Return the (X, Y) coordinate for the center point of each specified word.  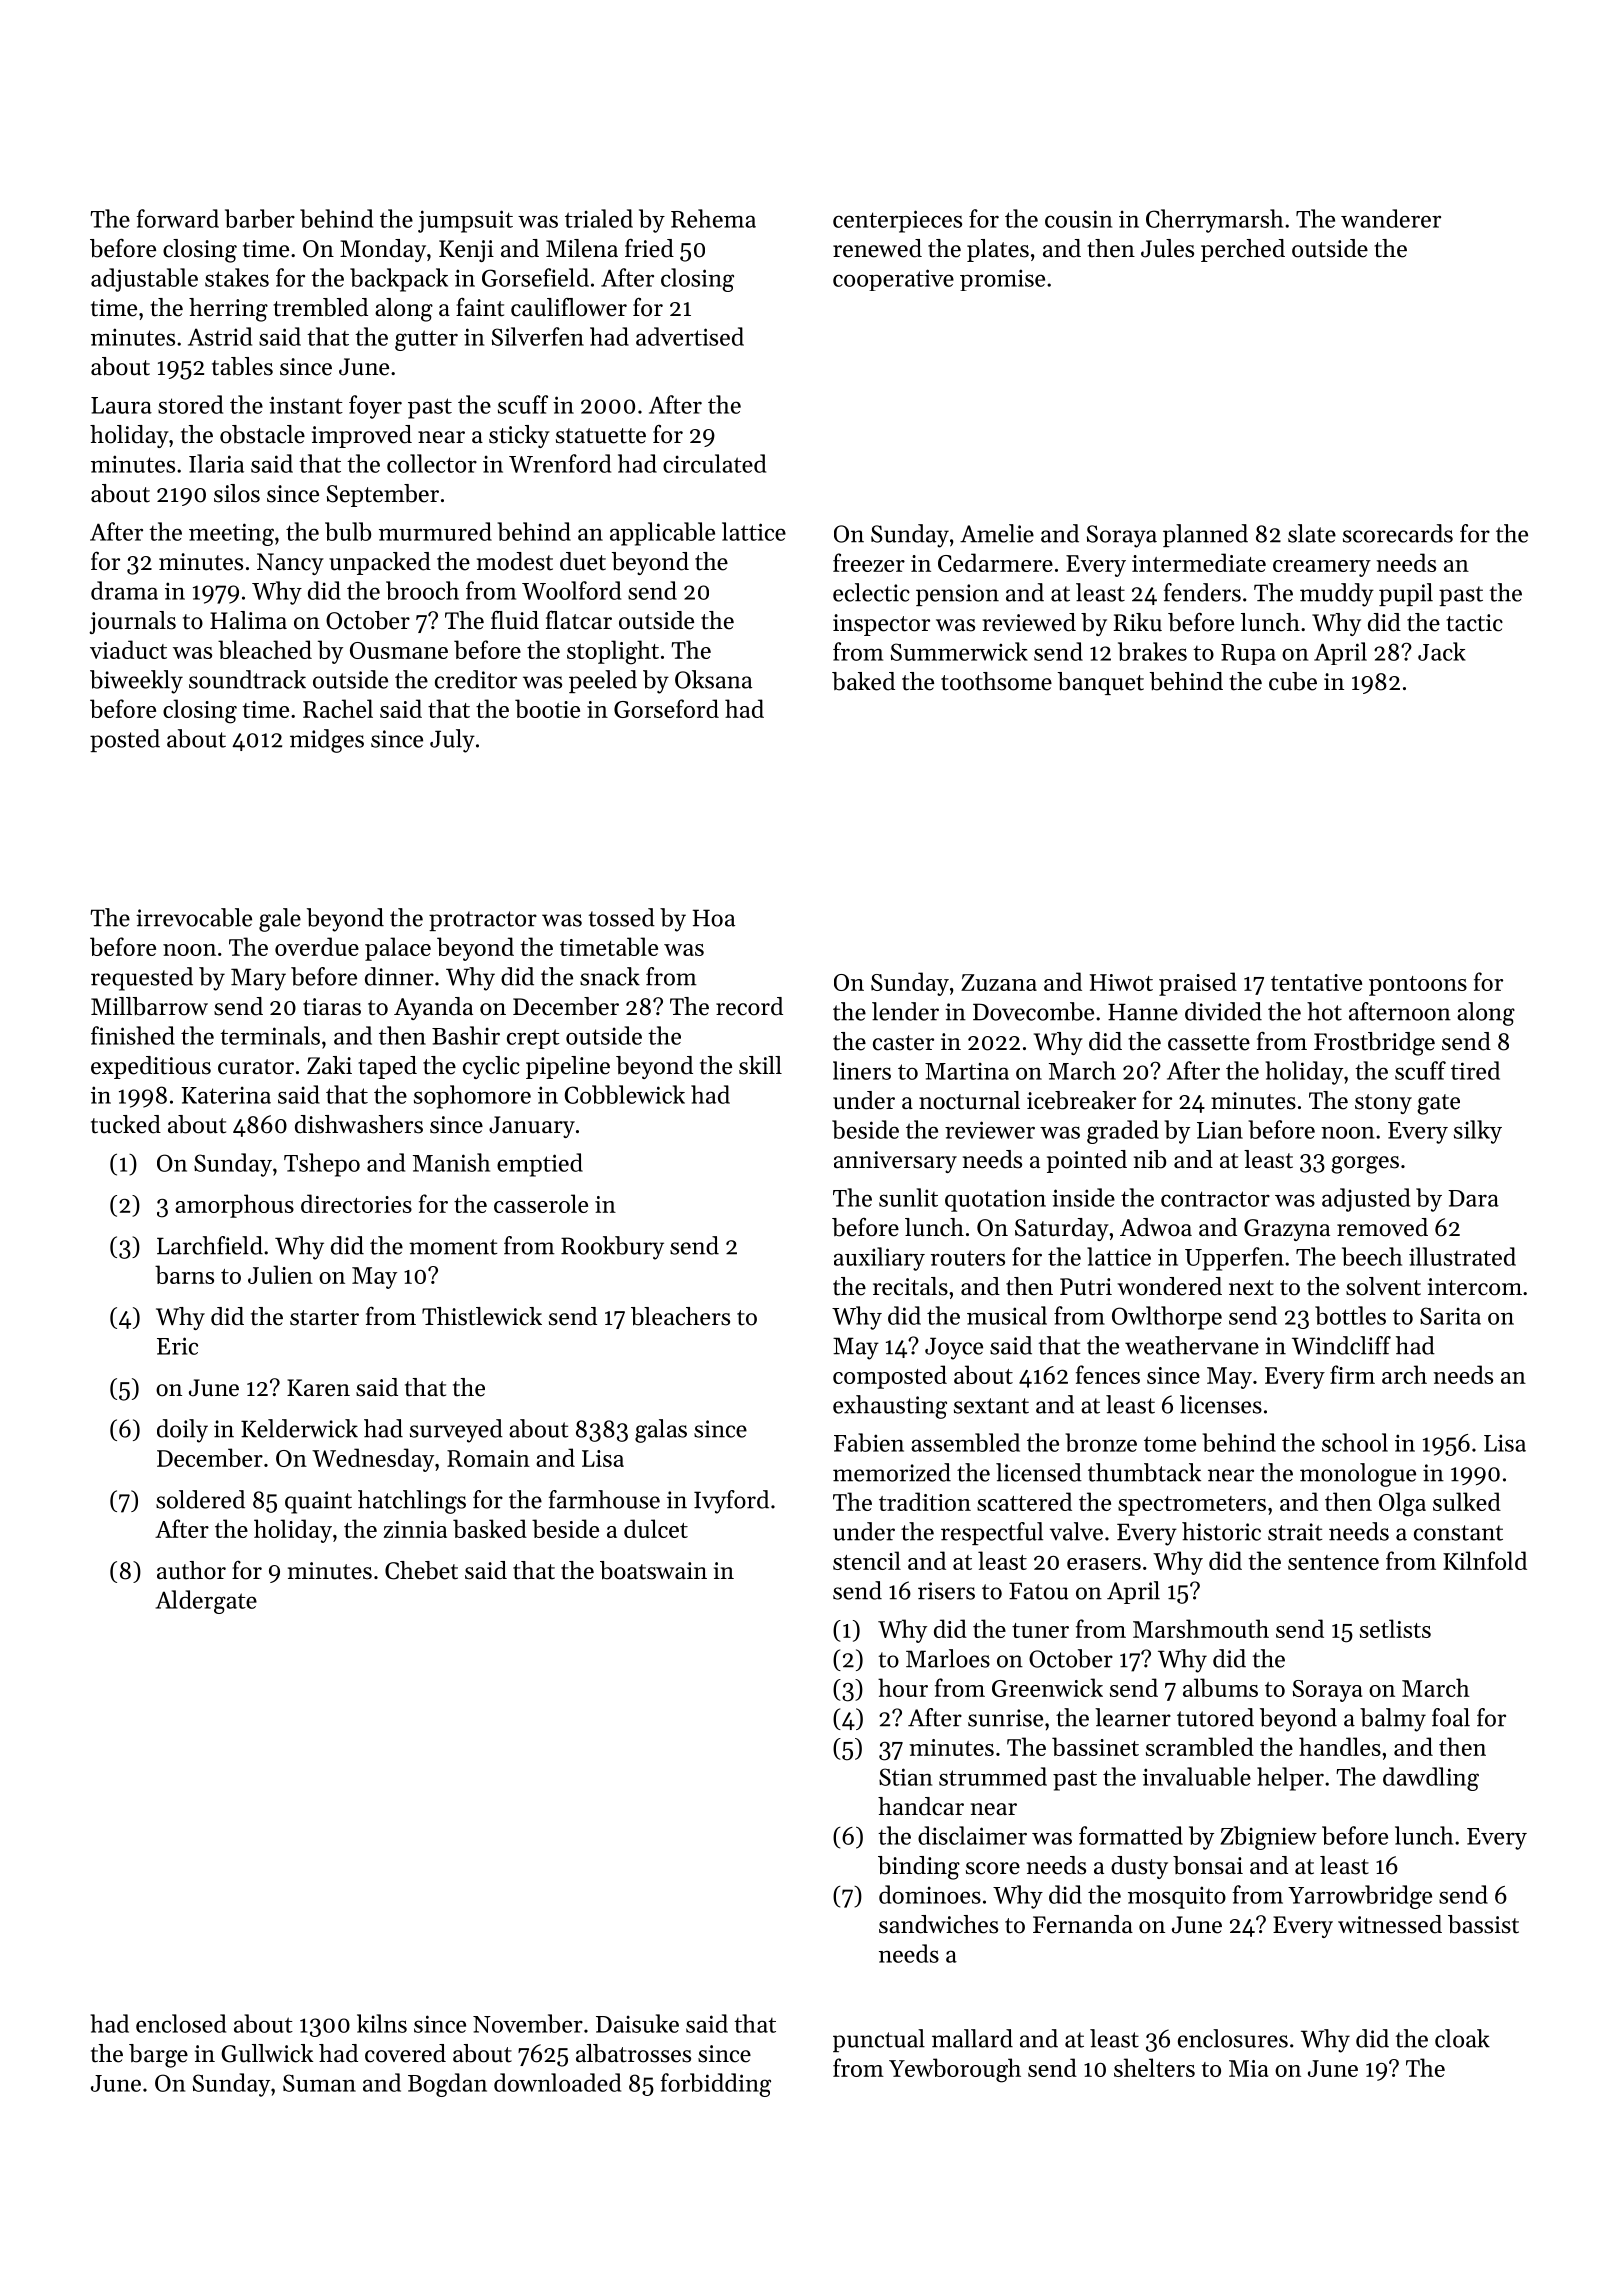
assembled (965, 1442)
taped (387, 1067)
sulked (1467, 1501)
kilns (382, 2023)
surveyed (456, 1431)
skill (760, 1065)
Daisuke (637, 2023)
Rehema (713, 218)
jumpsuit (465, 221)
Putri (1086, 1287)
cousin (1078, 219)
